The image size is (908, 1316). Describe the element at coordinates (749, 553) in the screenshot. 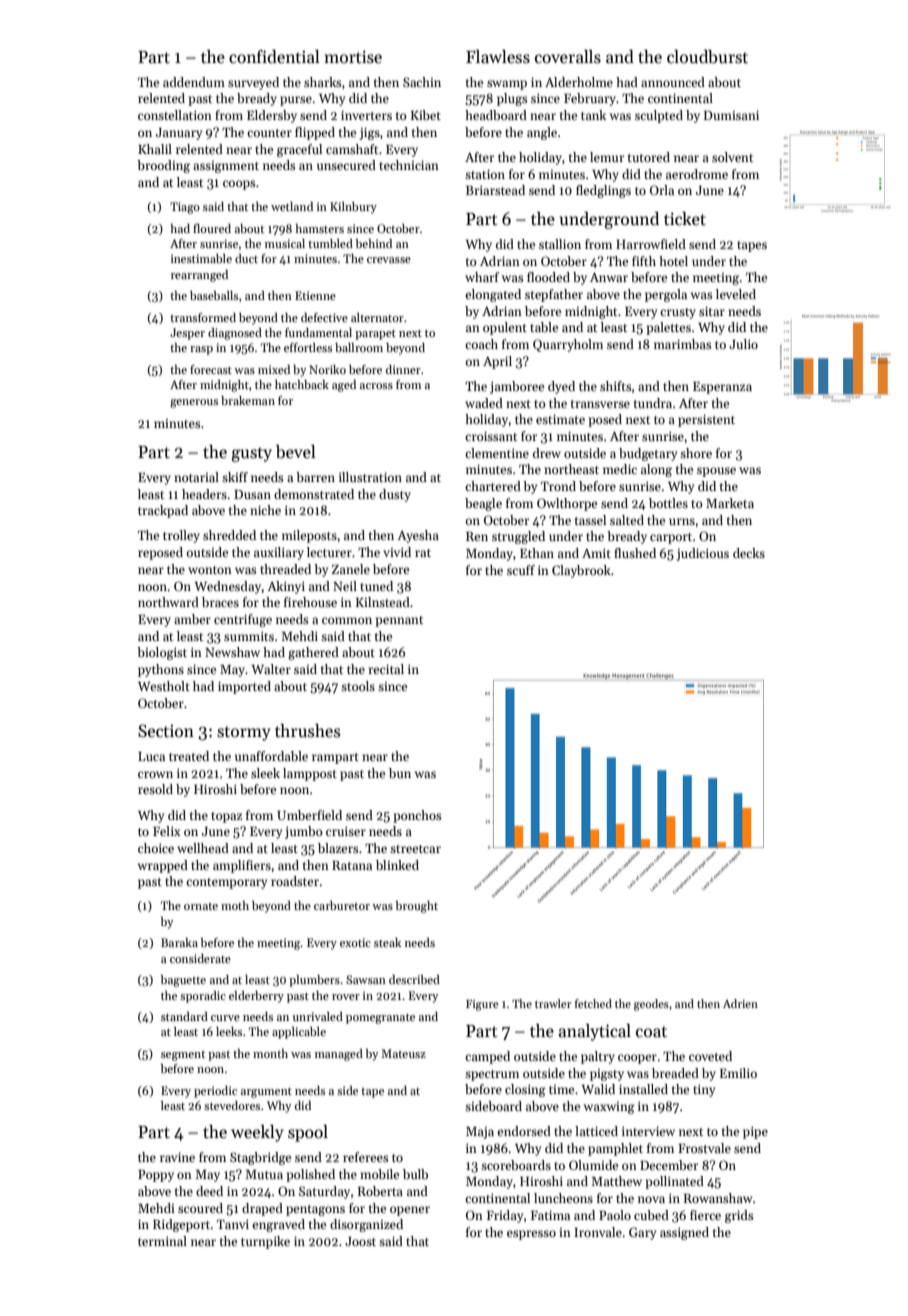

I see `decks` at that location.
